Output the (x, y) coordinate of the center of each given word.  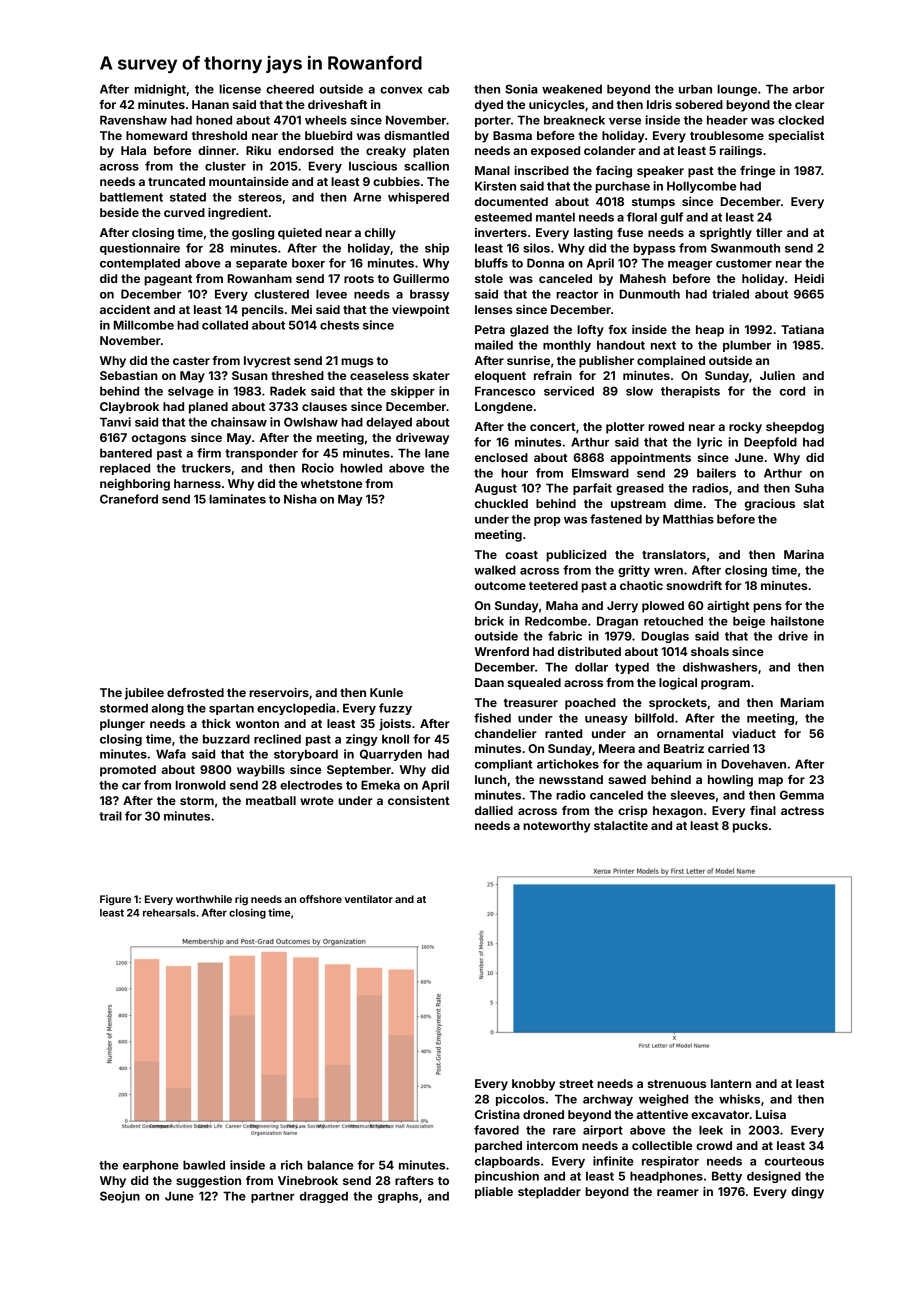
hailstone (797, 621)
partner (273, 1197)
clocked (801, 120)
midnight (160, 90)
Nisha (300, 499)
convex (401, 90)
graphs (398, 1197)
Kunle (386, 692)
